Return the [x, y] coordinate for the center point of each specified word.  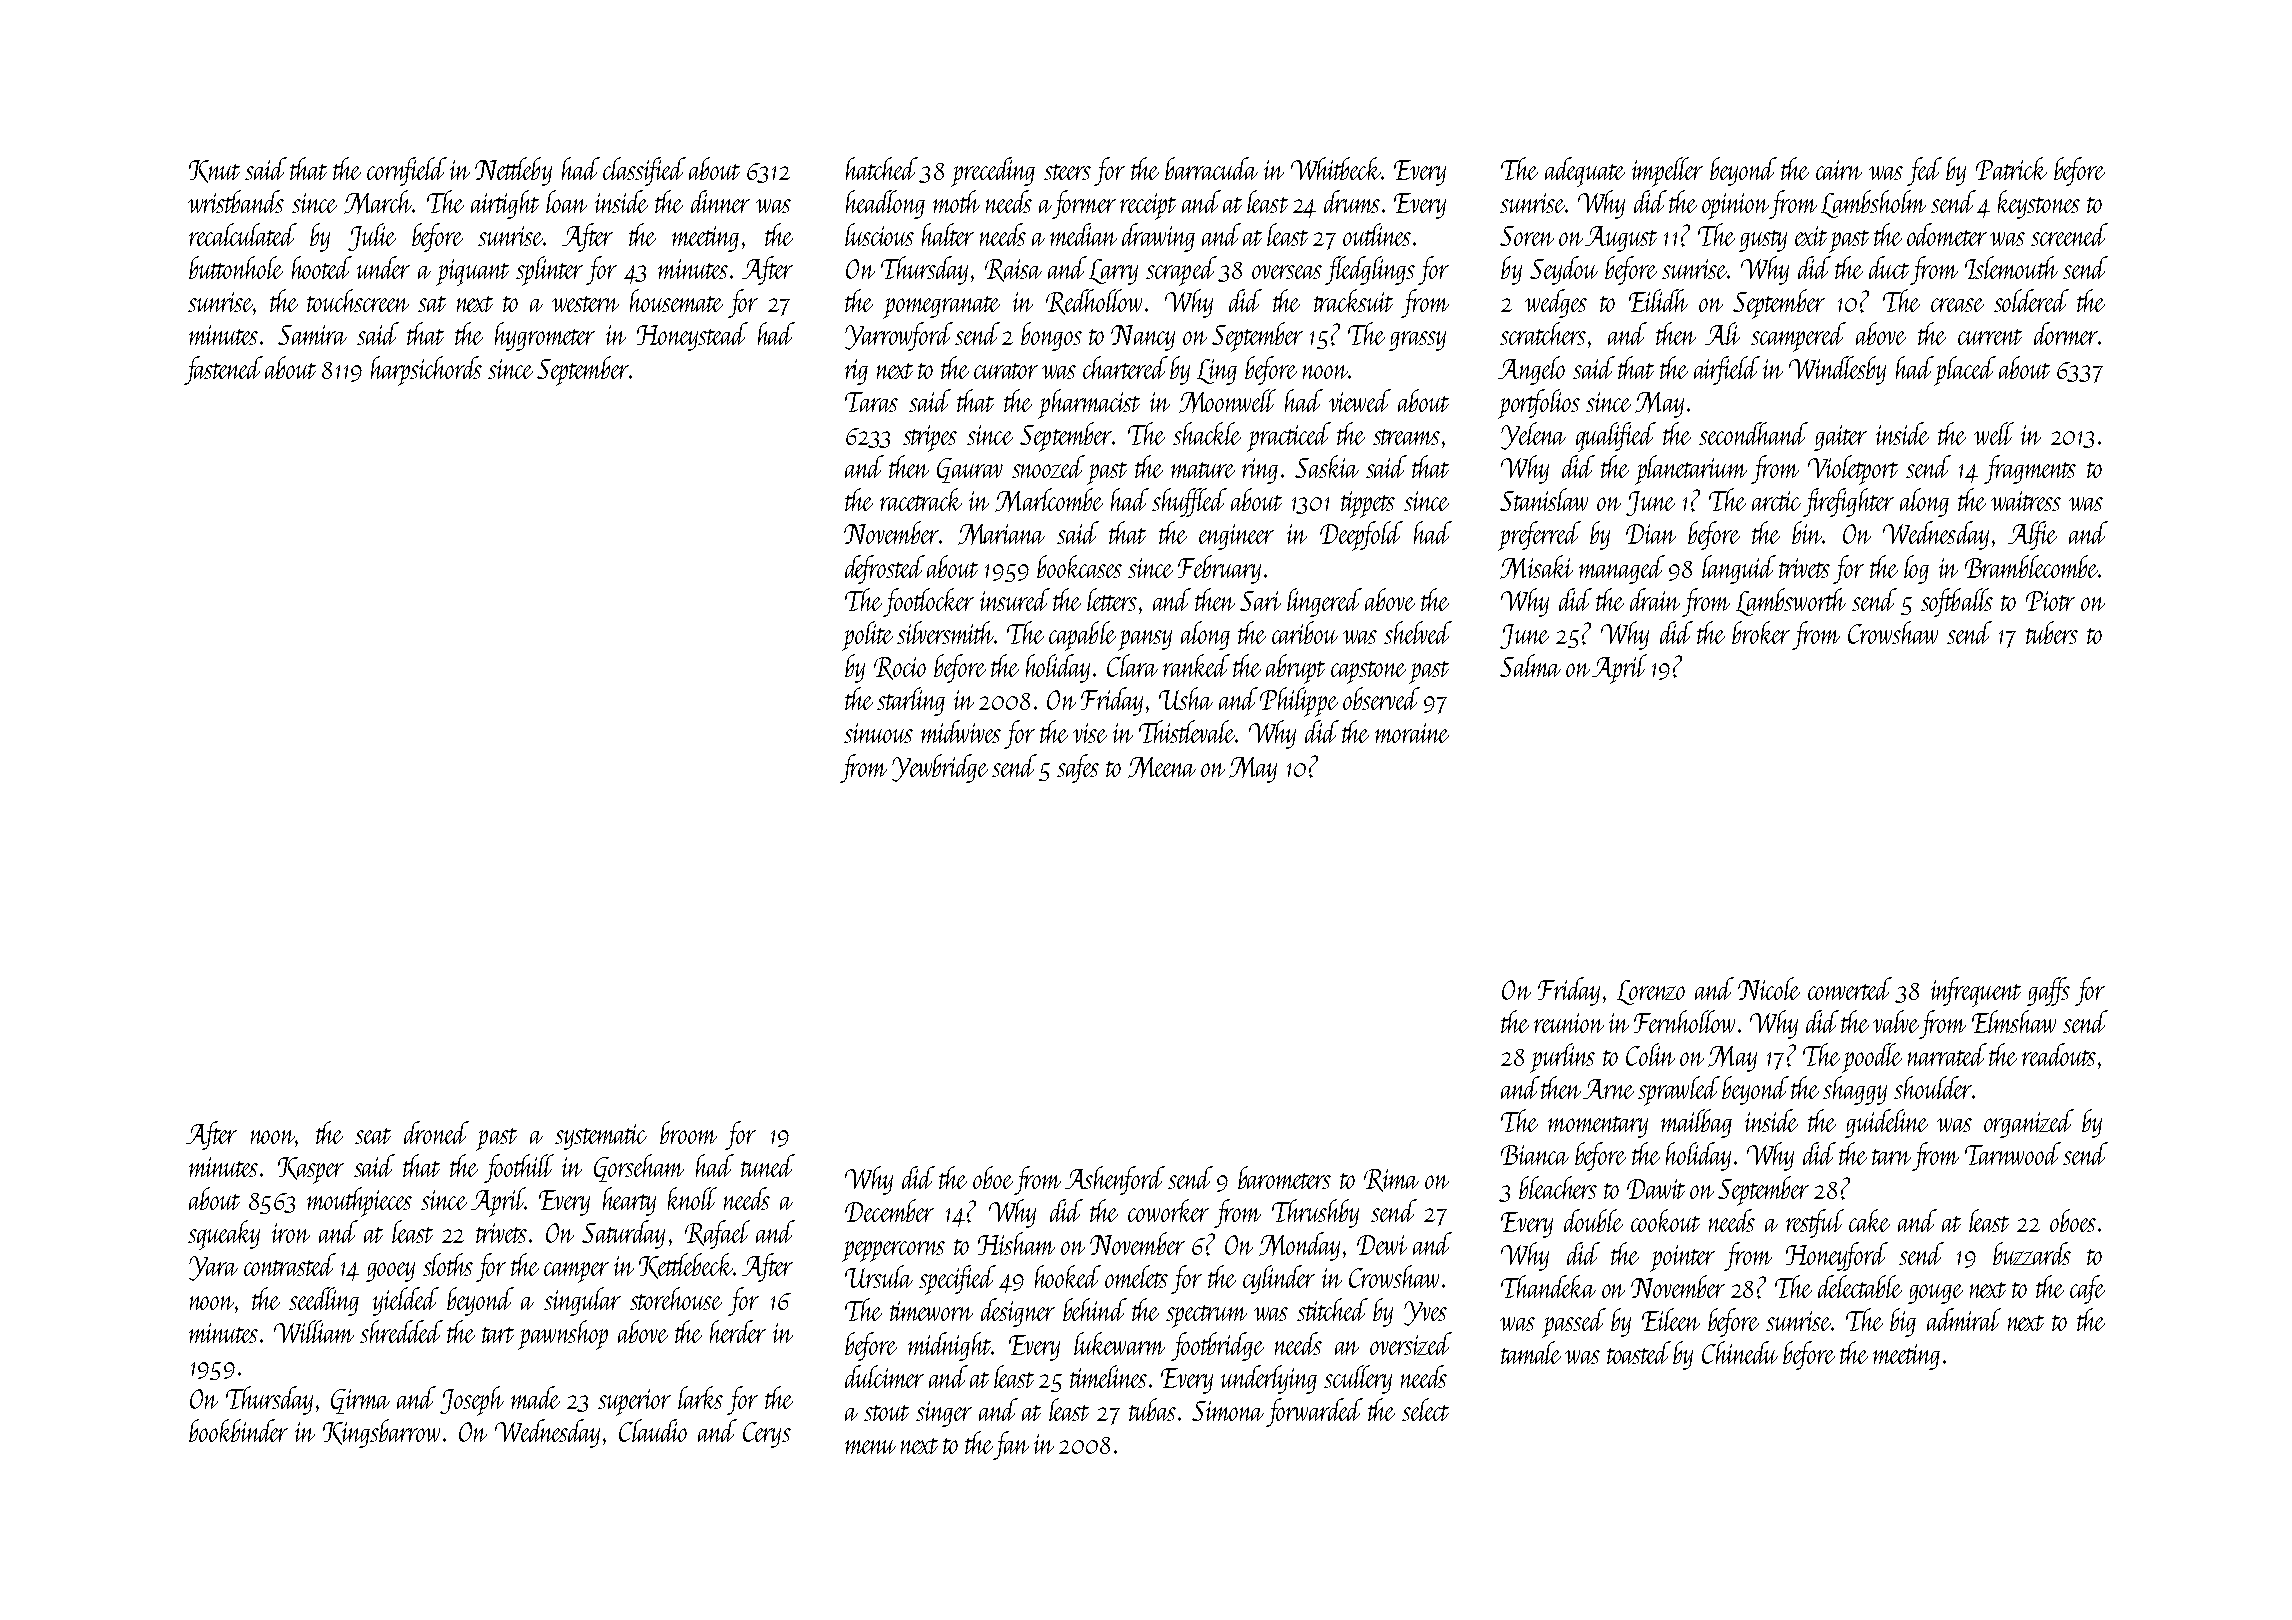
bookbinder [238, 1430]
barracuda [1211, 168]
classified [644, 171]
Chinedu [1740, 1352]
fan [1011, 1445]
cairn [1839, 170]
